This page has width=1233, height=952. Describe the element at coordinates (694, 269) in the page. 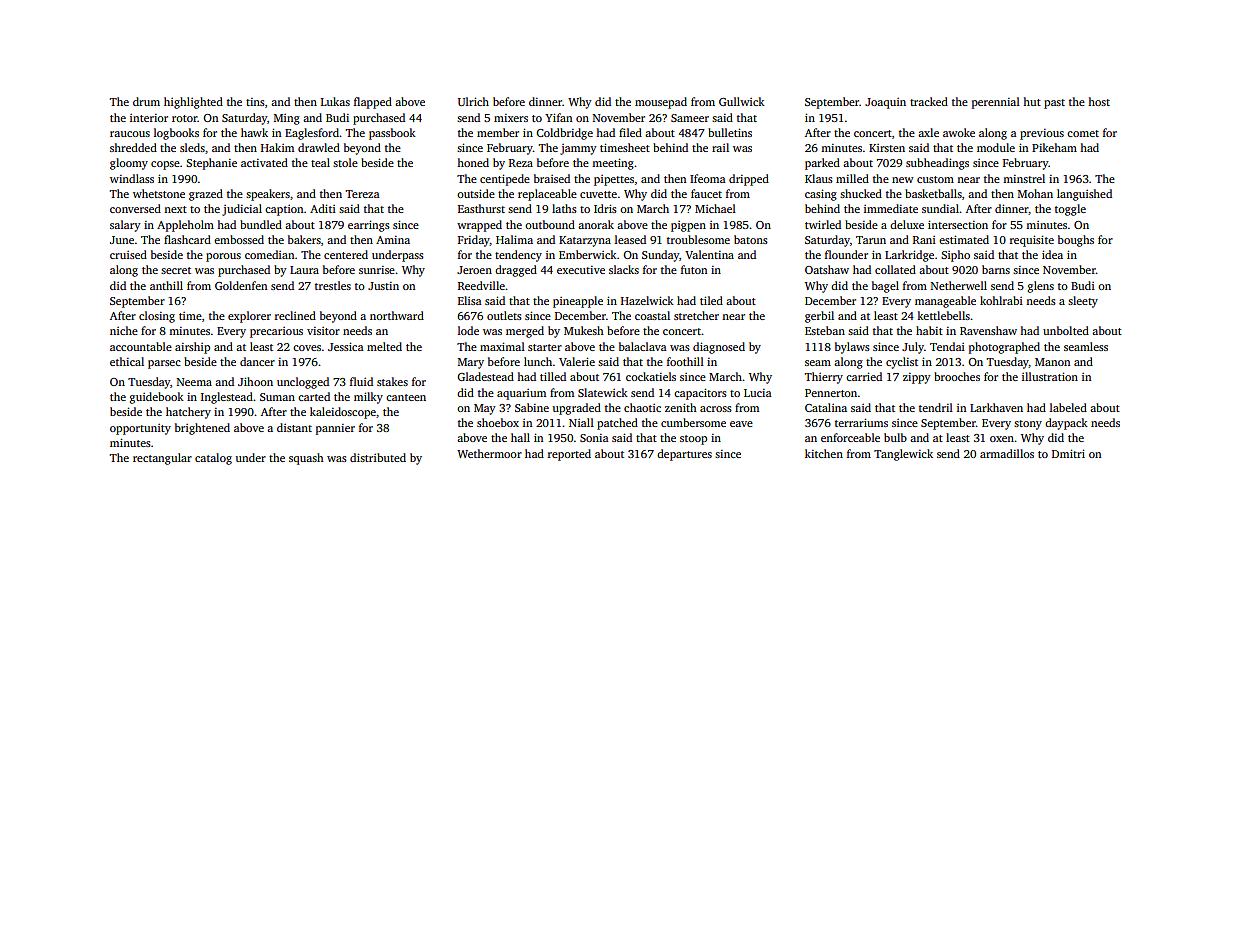

I see `futon` at that location.
